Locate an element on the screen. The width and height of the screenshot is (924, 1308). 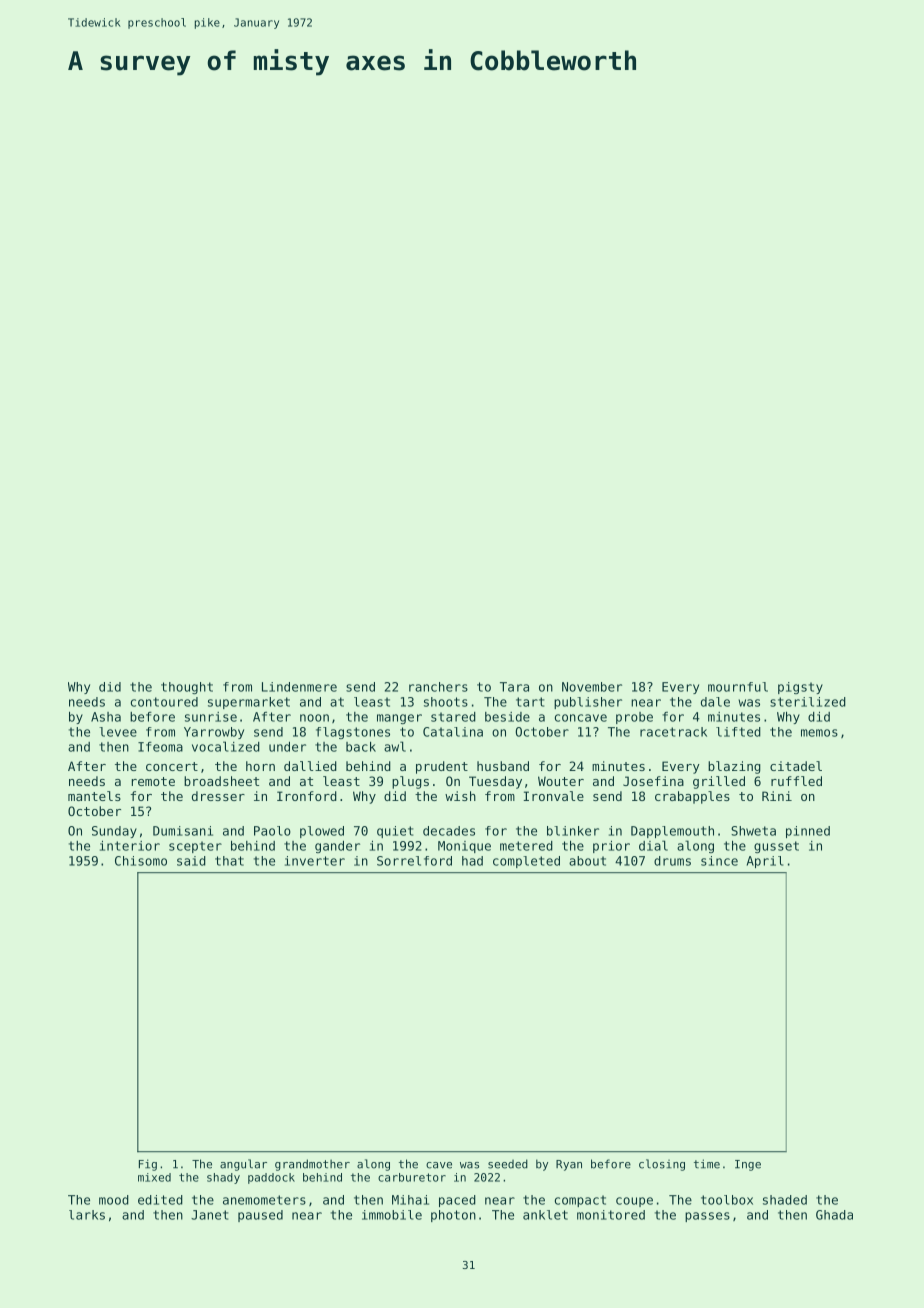
Fig is located at coordinates (148, 1165).
